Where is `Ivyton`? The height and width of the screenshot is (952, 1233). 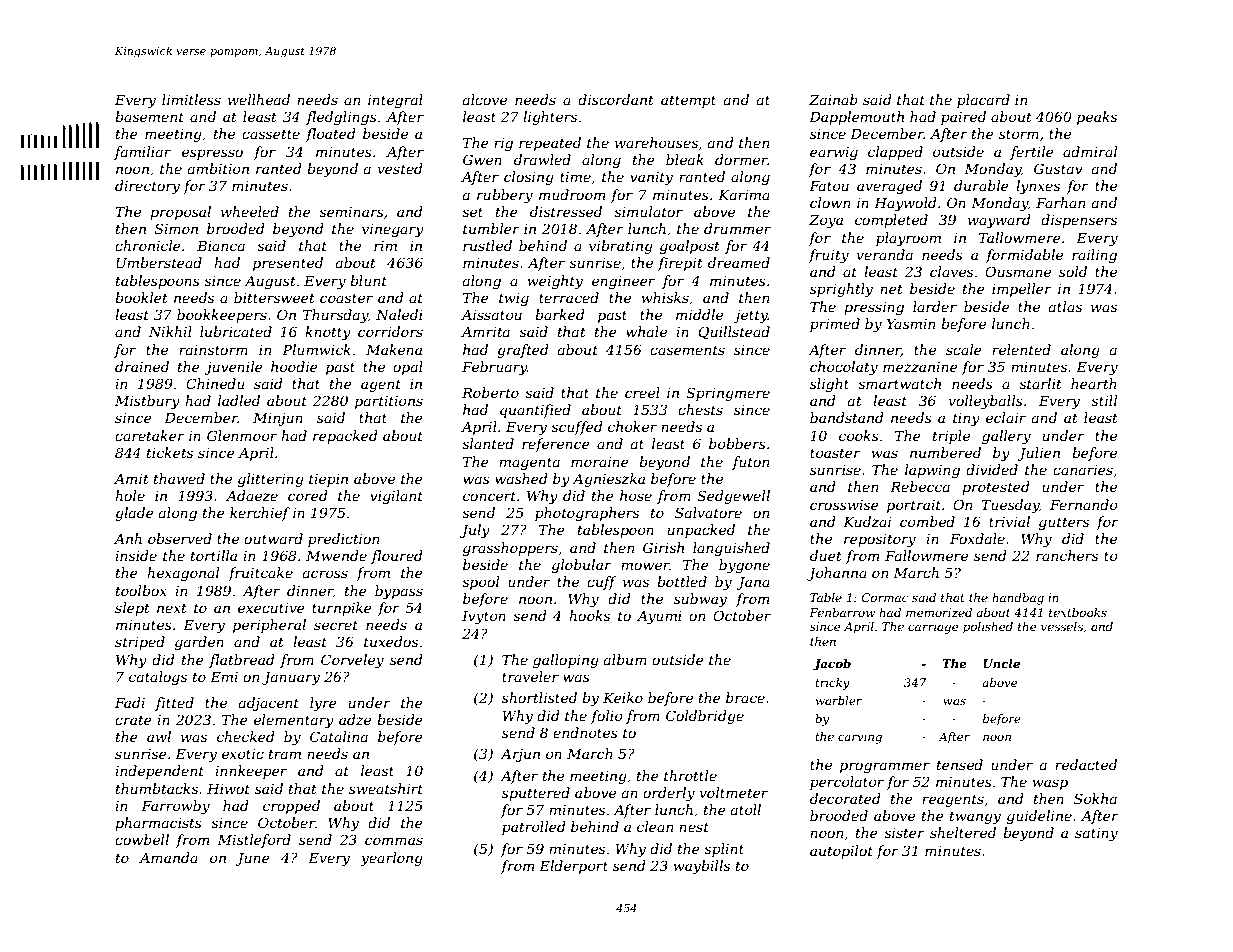
Ivyton is located at coordinates (484, 617).
